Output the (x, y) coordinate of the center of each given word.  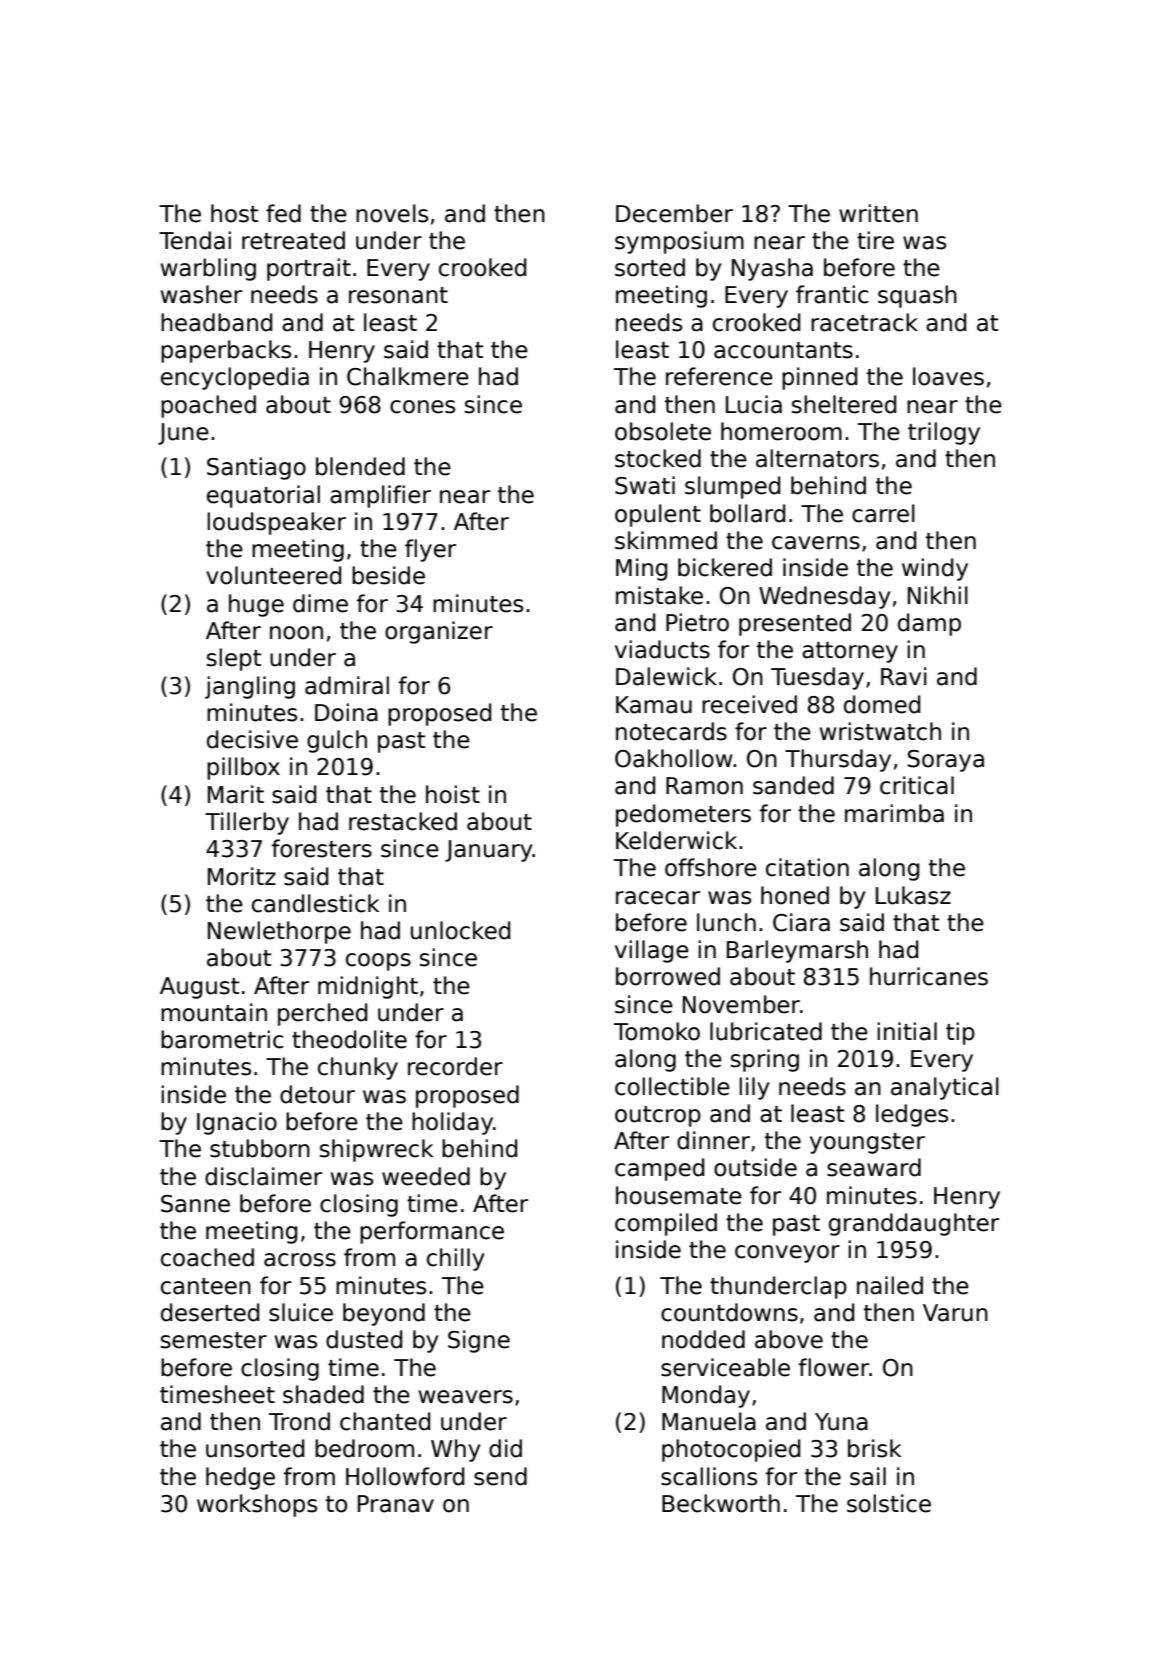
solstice (889, 1503)
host (234, 213)
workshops (257, 1505)
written (878, 213)
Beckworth (721, 1503)
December (674, 213)
